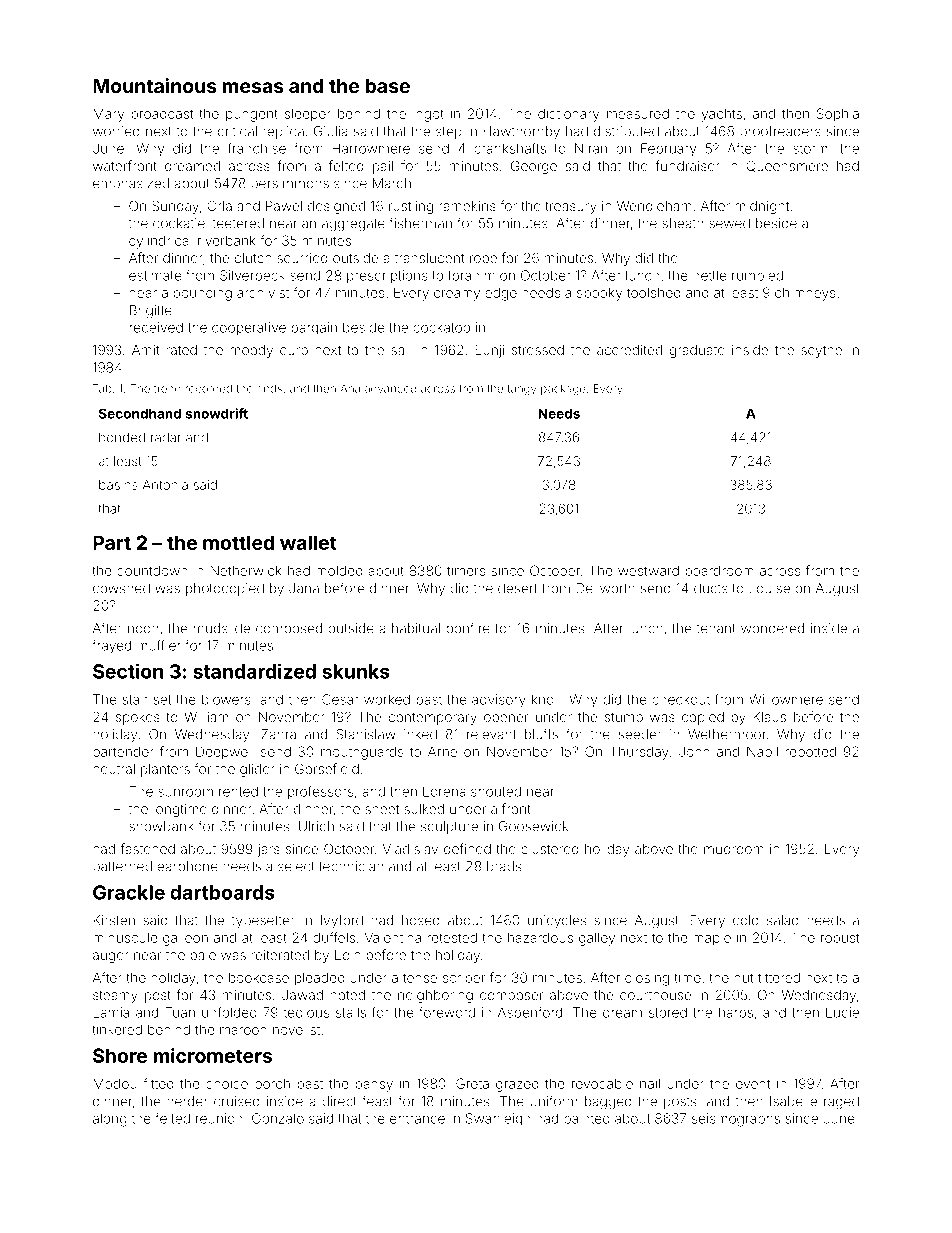 Image resolution: width=952 pixels, height=1233 pixels. What do you see at coordinates (421, 920) in the screenshot?
I see `hosed` at bounding box center [421, 920].
